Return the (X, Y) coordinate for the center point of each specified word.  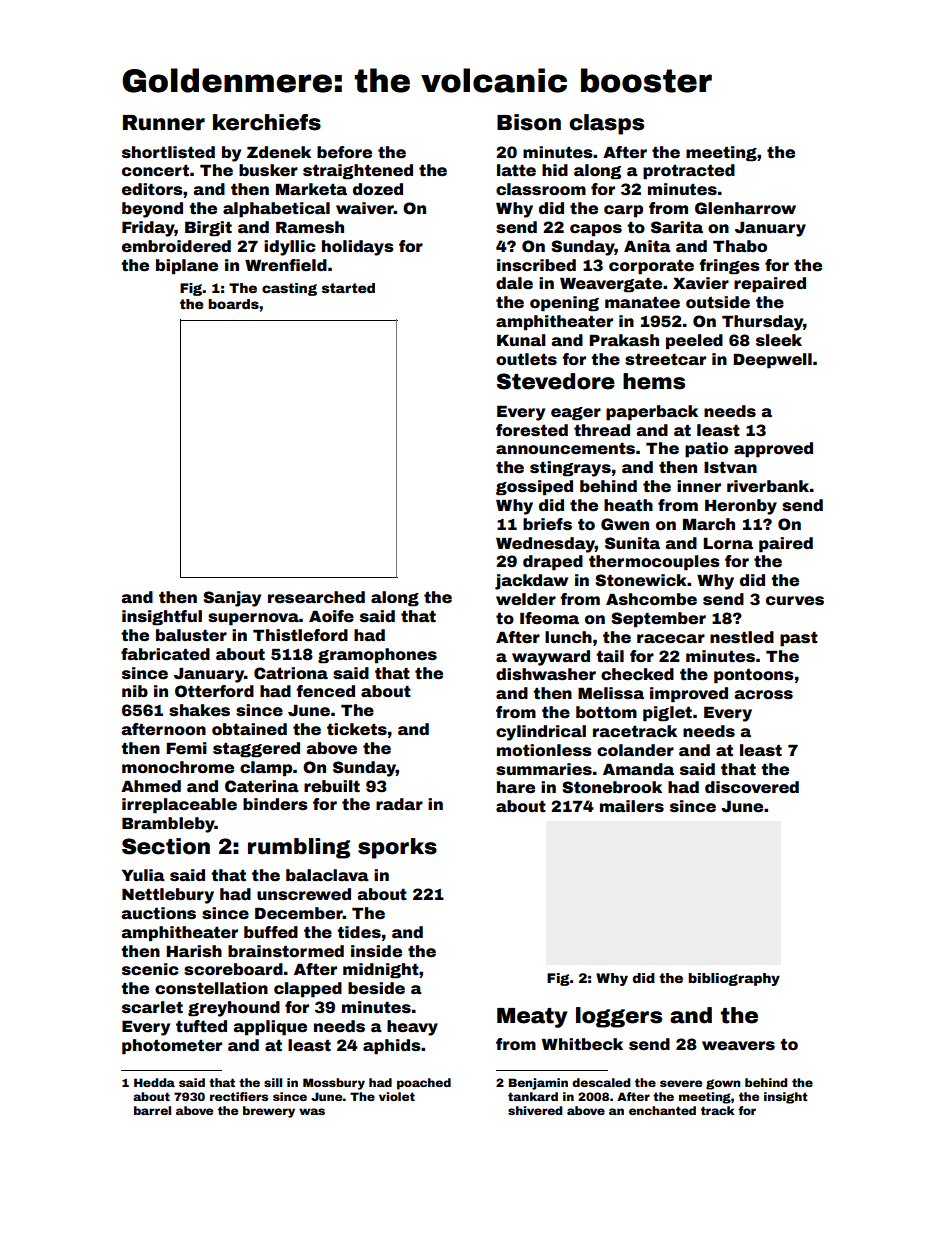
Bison (529, 122)
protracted (689, 172)
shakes (199, 710)
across (764, 695)
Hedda (154, 1082)
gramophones (377, 656)
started (348, 288)
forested (532, 430)
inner (699, 486)
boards (233, 304)
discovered (752, 787)
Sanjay (232, 599)
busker (268, 170)
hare (516, 787)
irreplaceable (179, 806)
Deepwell (772, 361)
